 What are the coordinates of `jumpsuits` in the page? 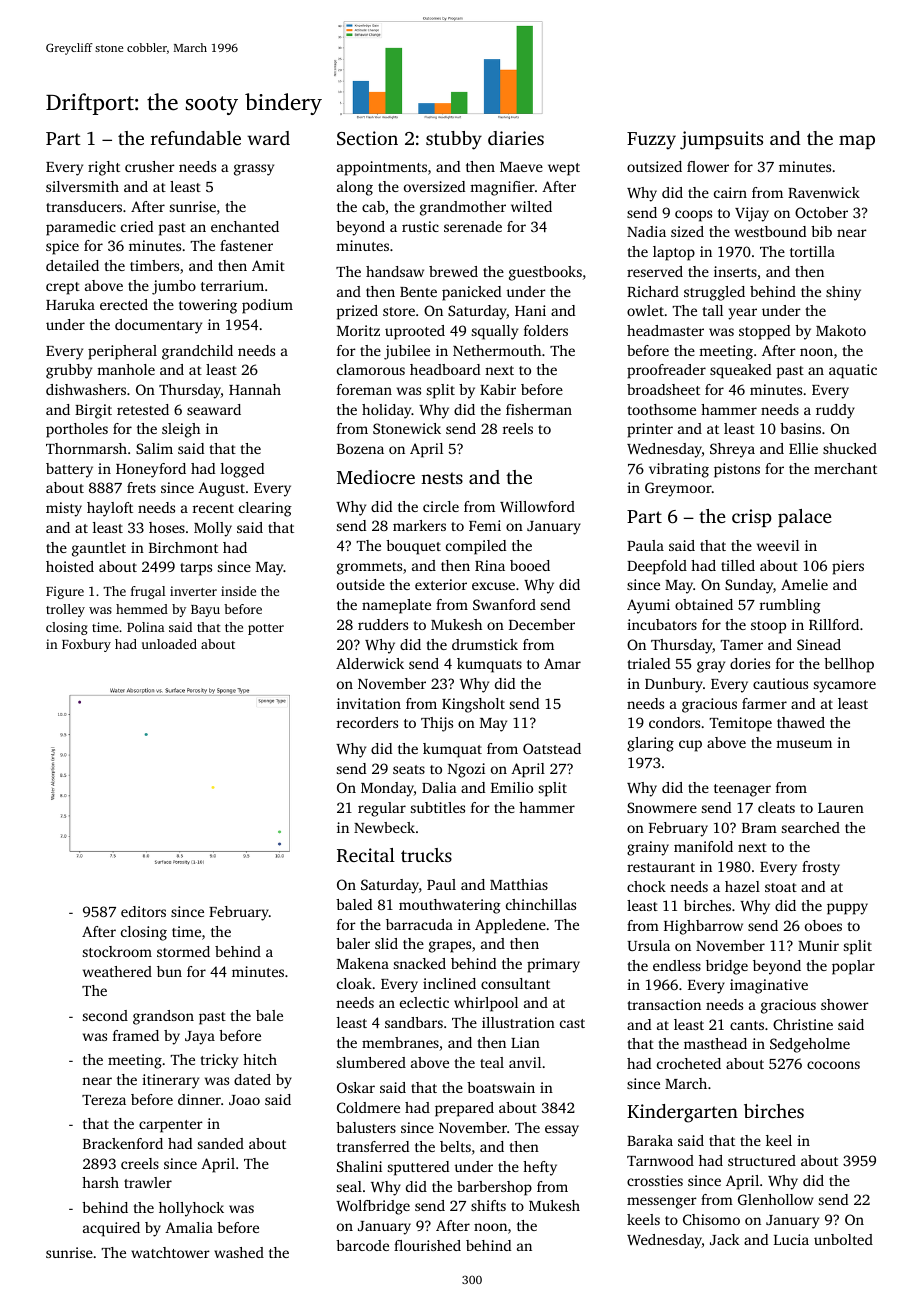 It's located at (721, 140).
